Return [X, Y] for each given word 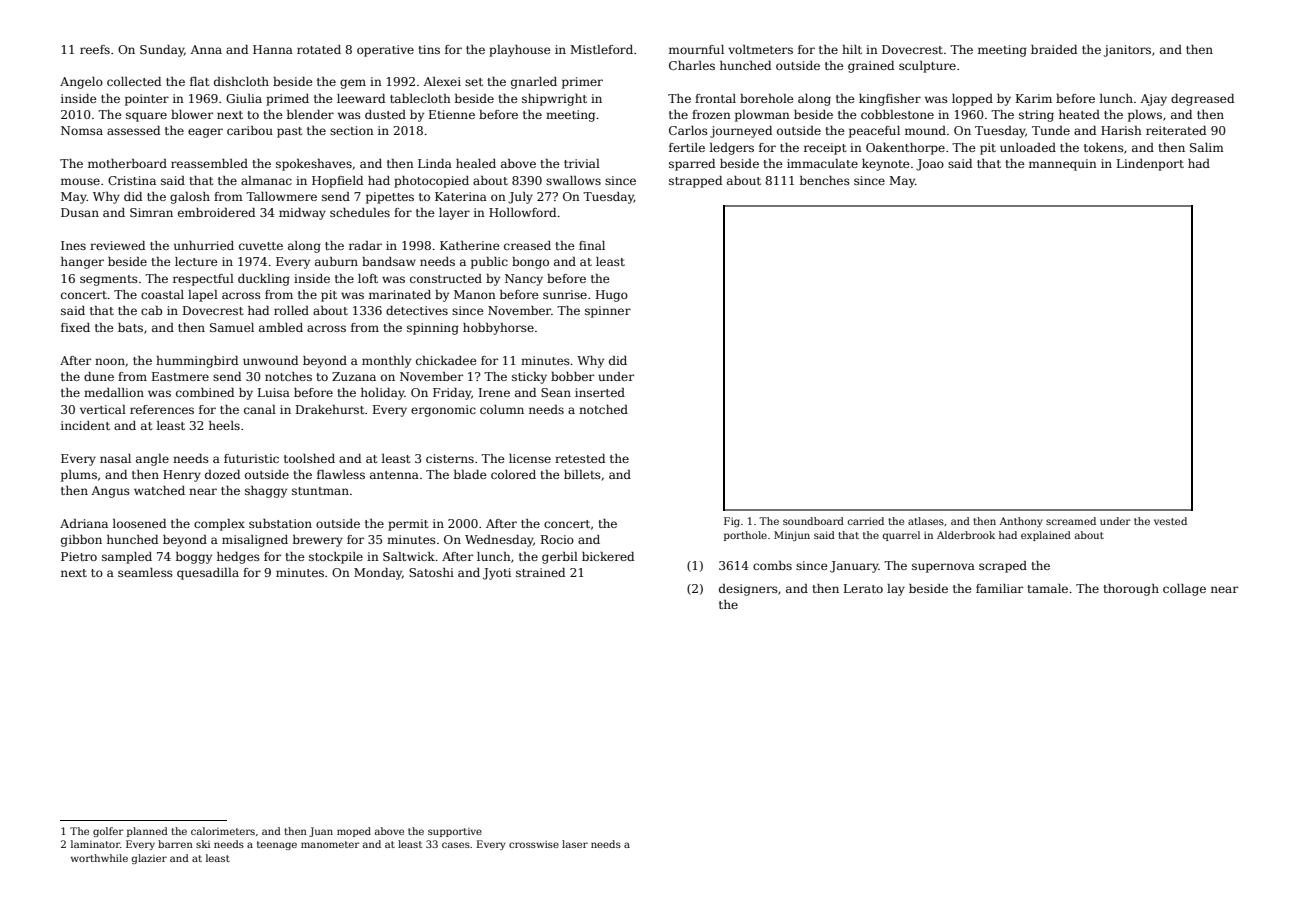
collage [1184, 590]
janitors [1127, 51]
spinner [608, 312]
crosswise [534, 844]
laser [575, 844]
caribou [250, 130]
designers [748, 590]
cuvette [261, 246]
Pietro [79, 556]
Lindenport [1150, 165]
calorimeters [223, 831]
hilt [852, 49]
